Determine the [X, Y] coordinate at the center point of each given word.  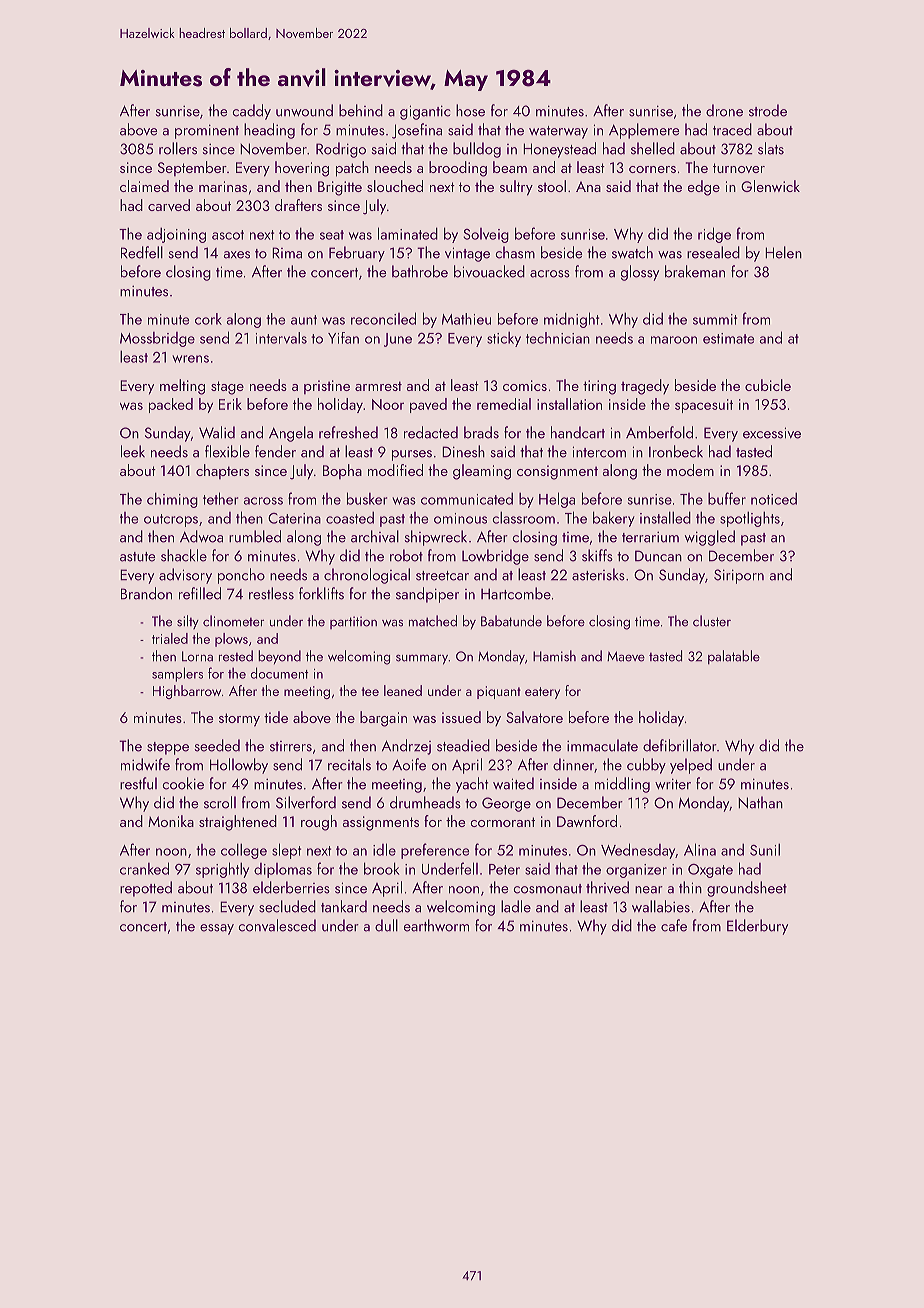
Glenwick [770, 186]
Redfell [142, 252]
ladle [516, 906]
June [398, 340]
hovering [302, 169]
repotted [146, 889]
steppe [168, 748]
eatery [542, 693]
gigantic [425, 112]
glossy [640, 273]
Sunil [765, 849]
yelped [691, 766]
